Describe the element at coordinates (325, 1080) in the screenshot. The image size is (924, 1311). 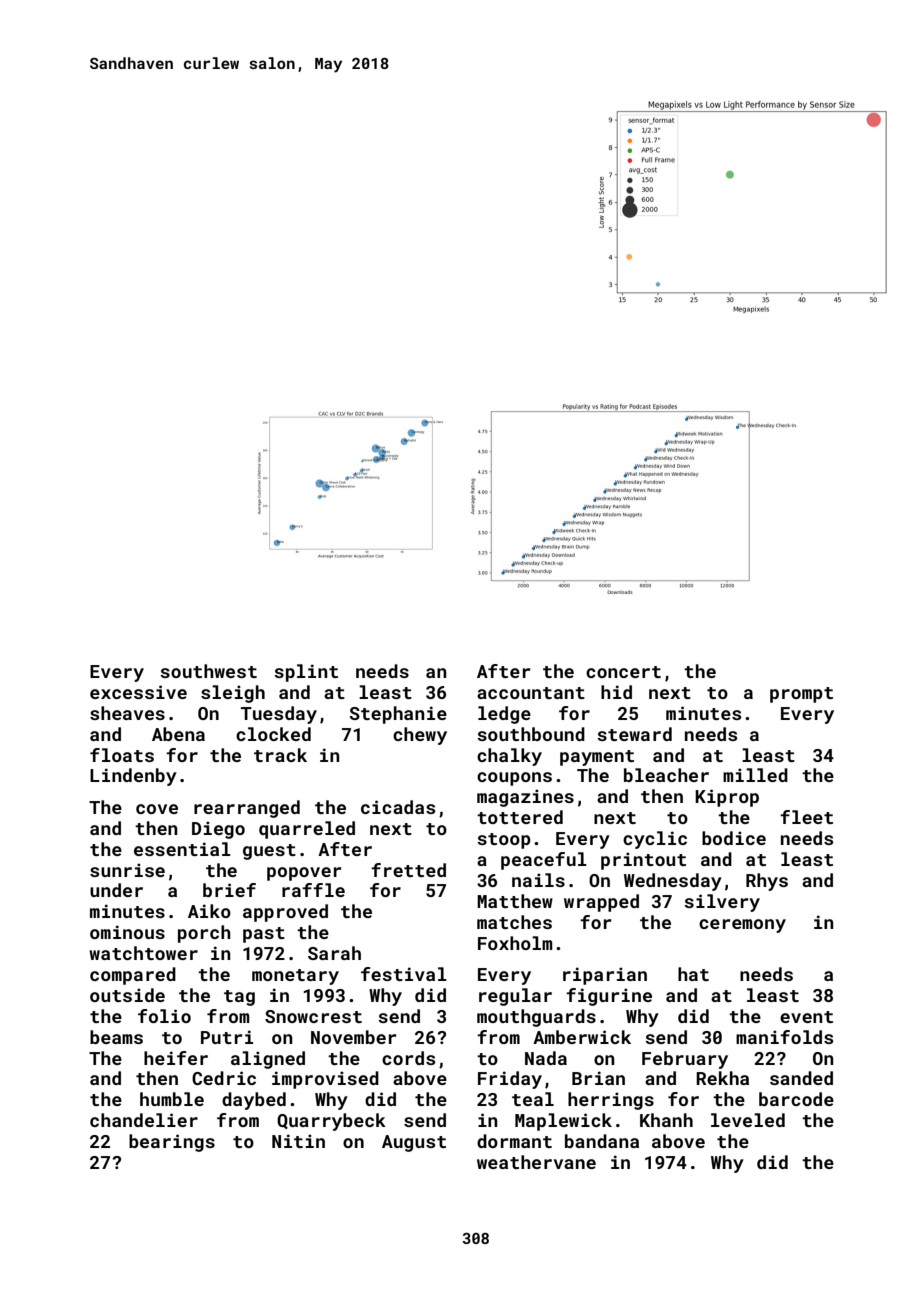
I see `improvised` at that location.
